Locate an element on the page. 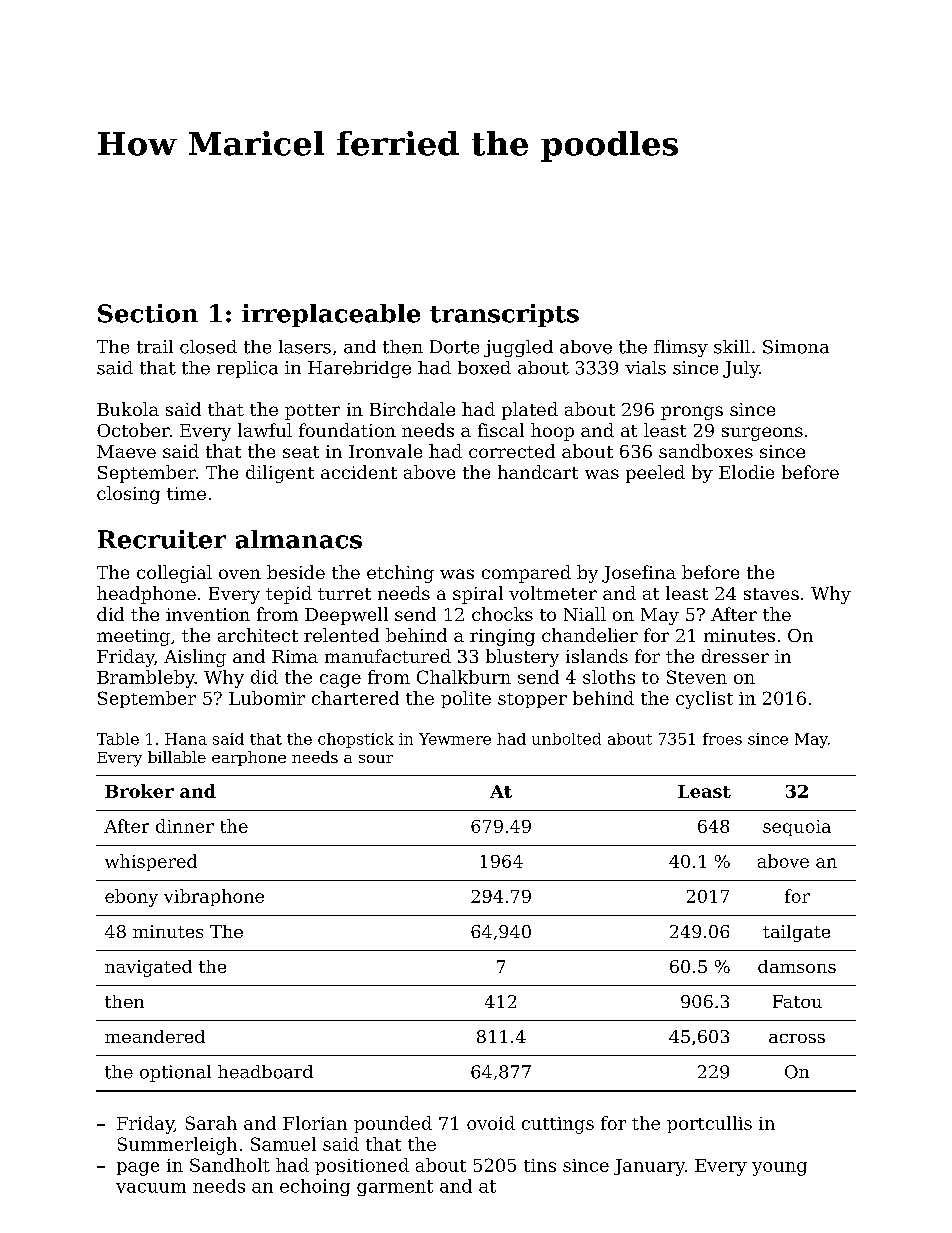 This image has height=1233, width=952. Sandholt is located at coordinates (230, 1165).
